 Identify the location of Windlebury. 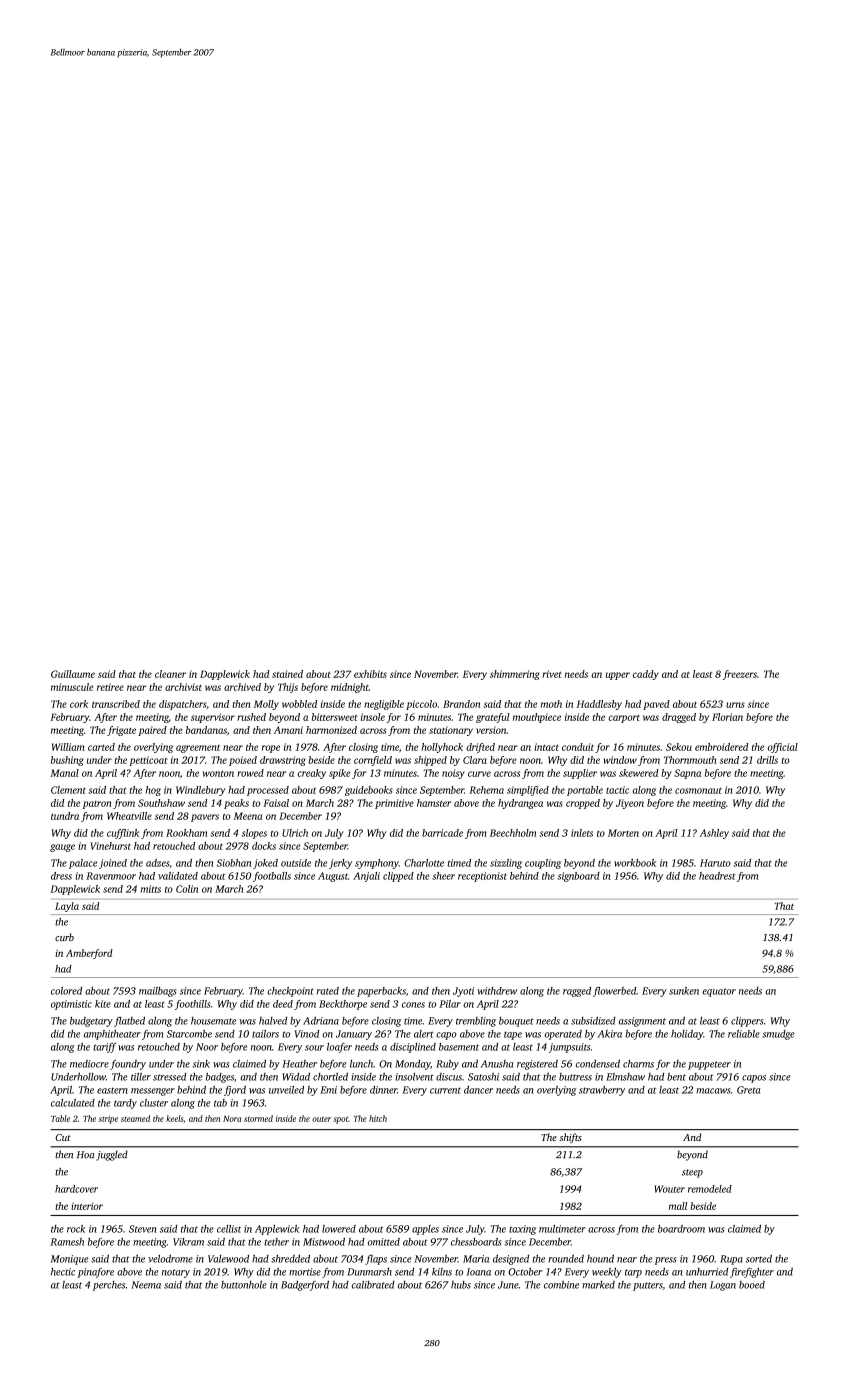
(200, 791).
